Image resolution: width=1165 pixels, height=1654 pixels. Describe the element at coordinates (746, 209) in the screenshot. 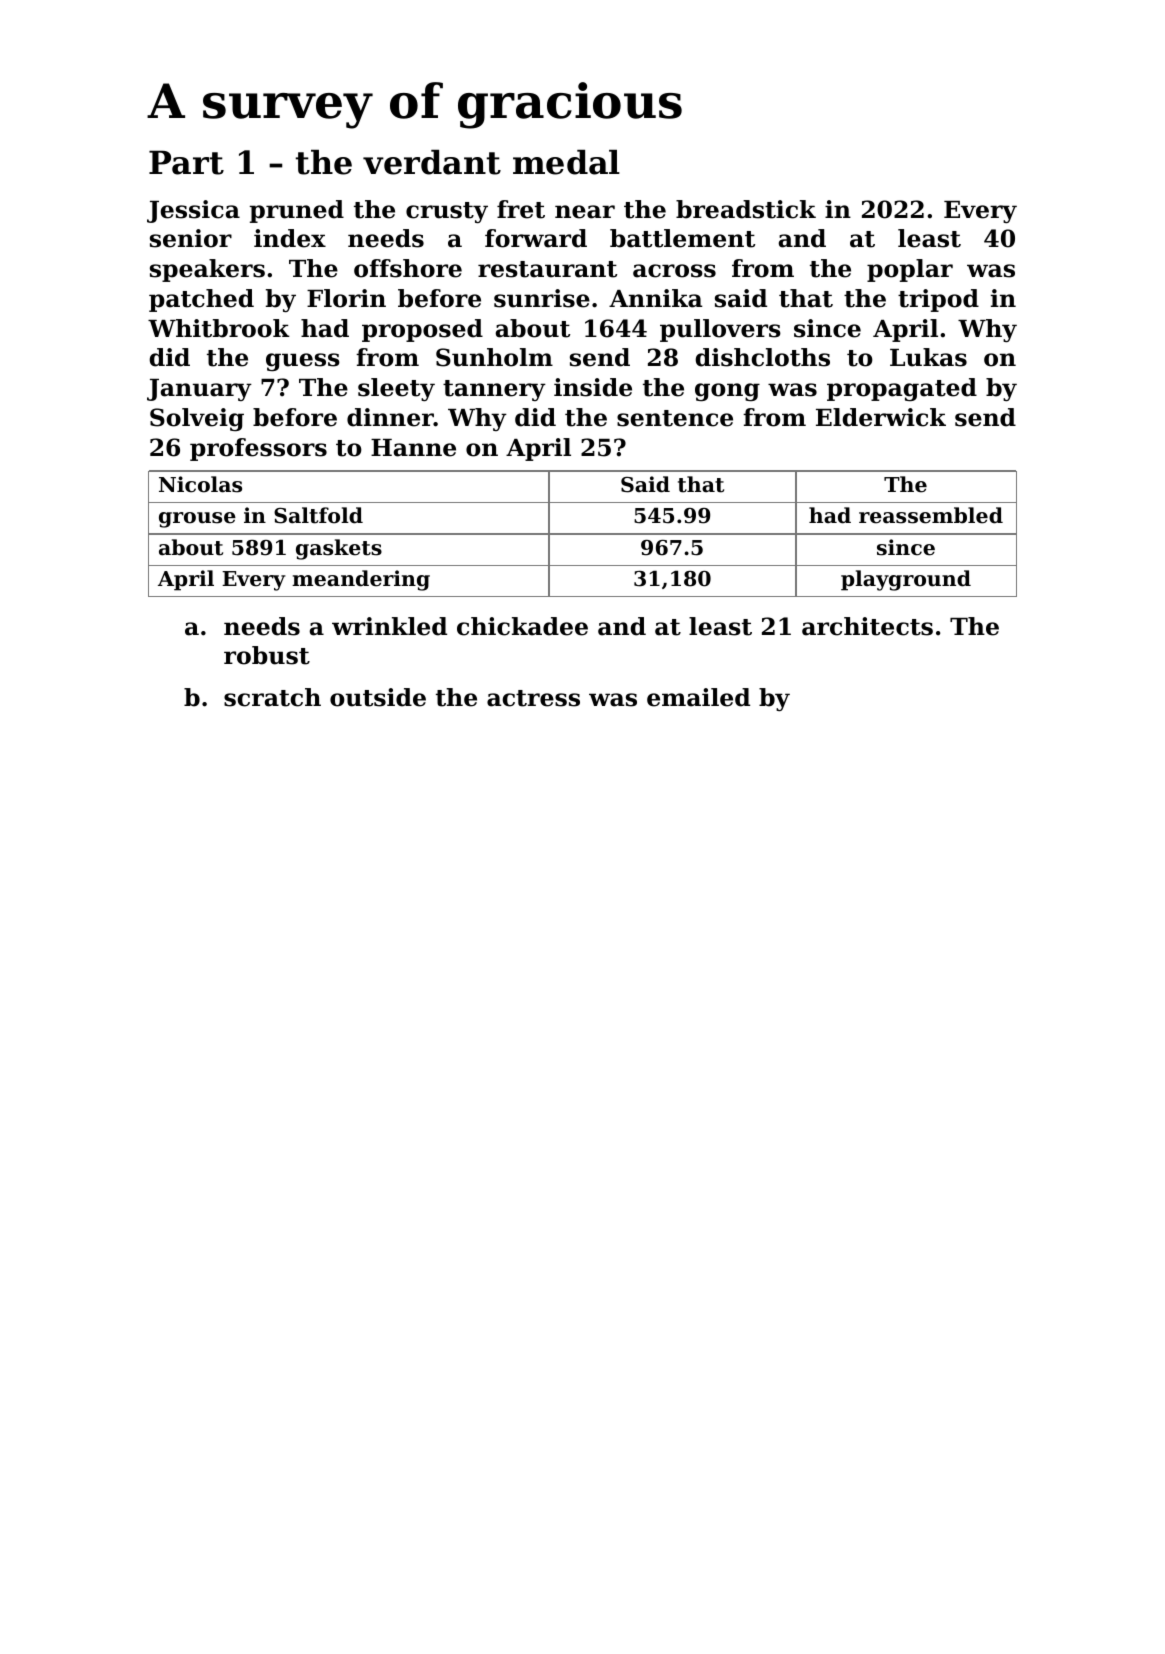

I see `breadstick` at that location.
